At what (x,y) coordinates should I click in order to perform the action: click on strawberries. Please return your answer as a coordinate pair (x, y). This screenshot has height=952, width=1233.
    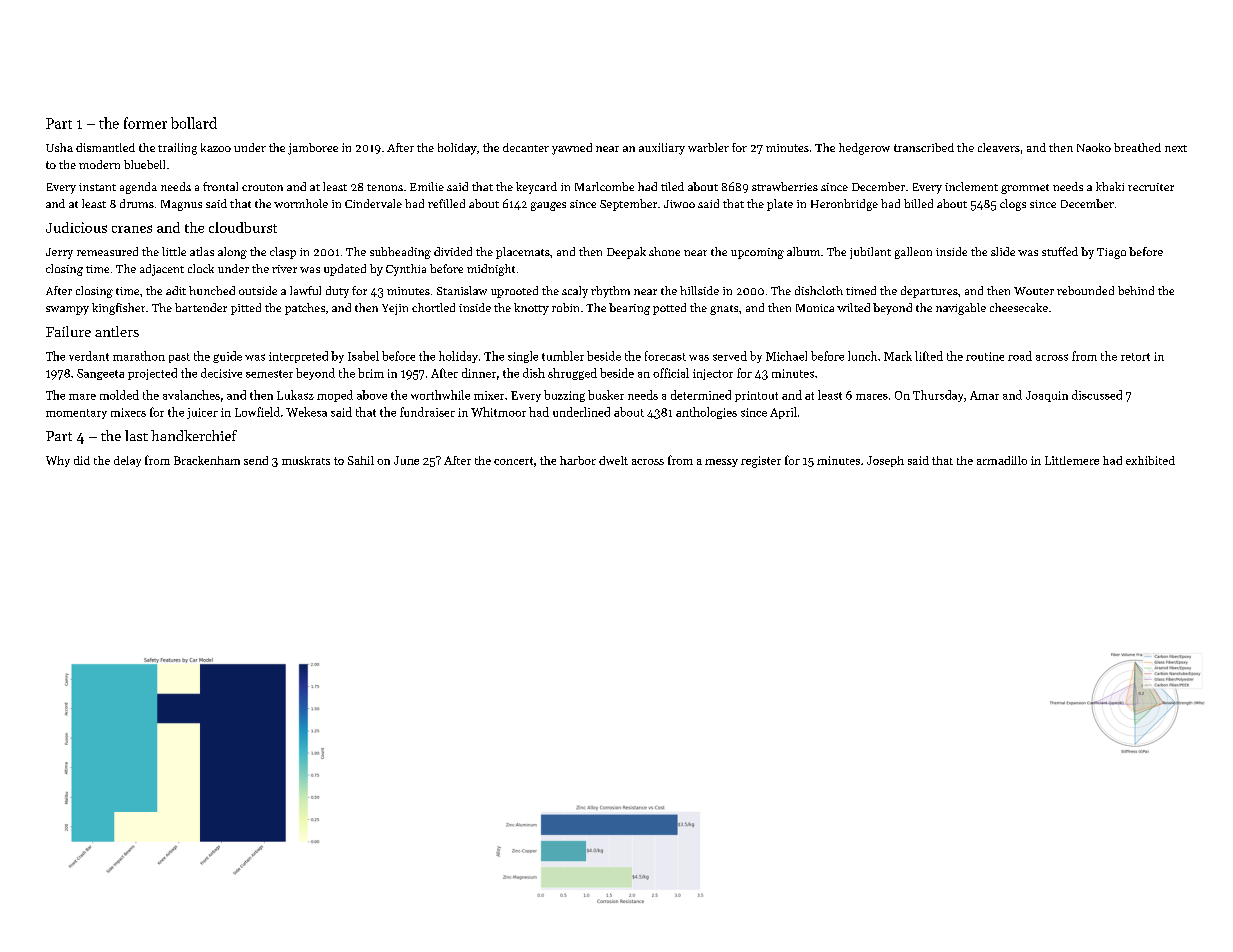
    Looking at the image, I should click on (785, 186).
